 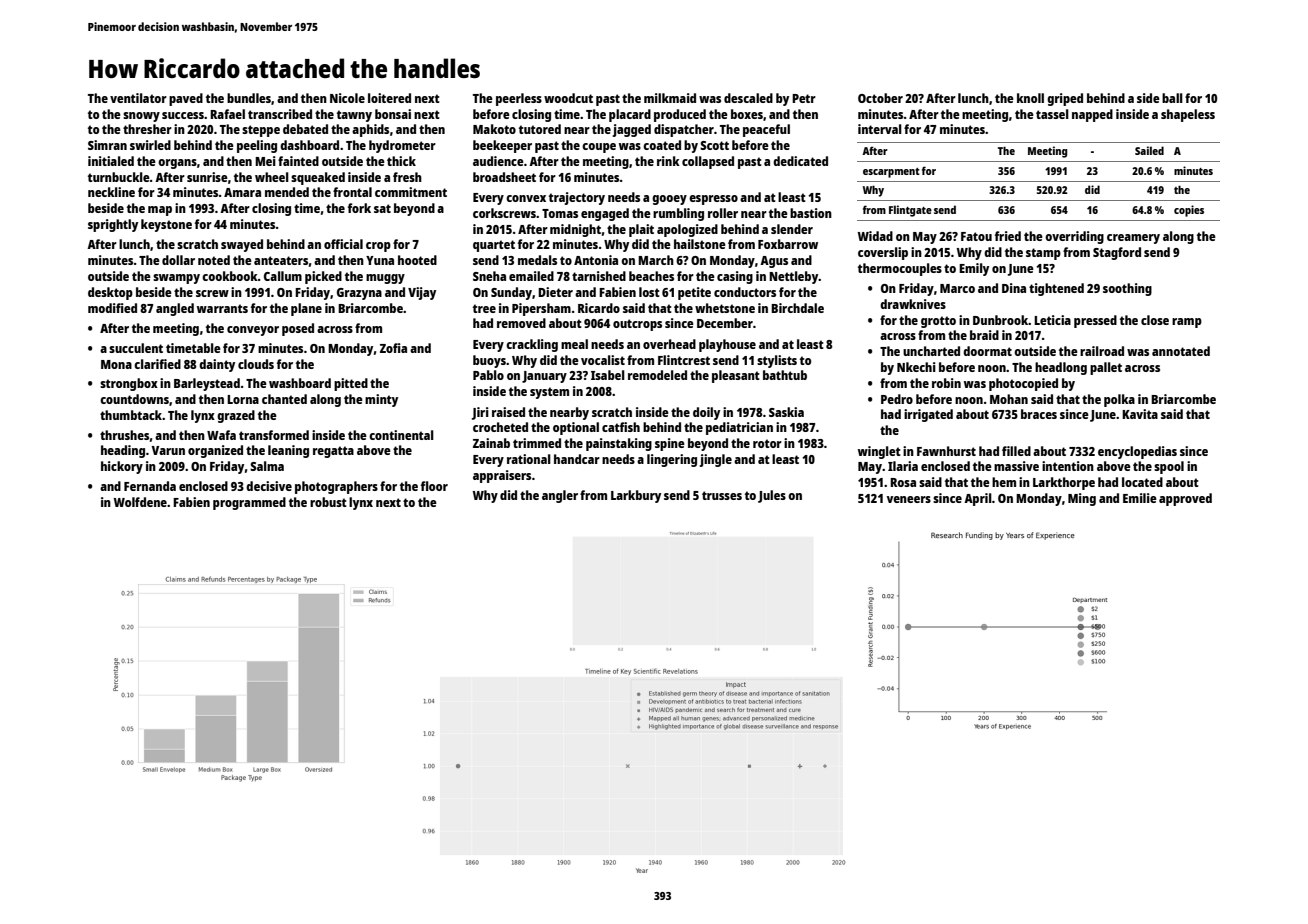 I want to click on Amara, so click(x=242, y=192).
